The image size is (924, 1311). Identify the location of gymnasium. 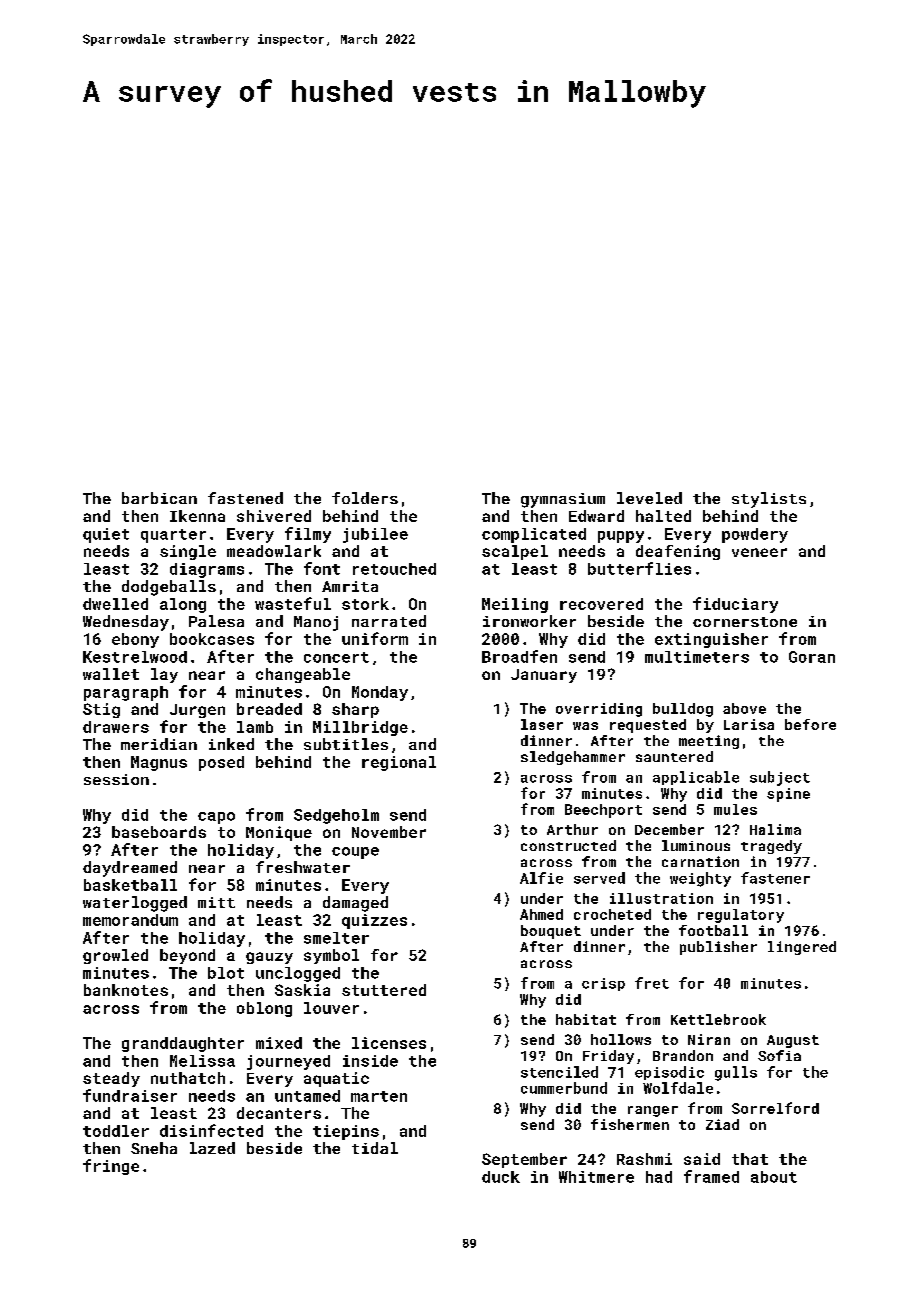
(563, 500).
